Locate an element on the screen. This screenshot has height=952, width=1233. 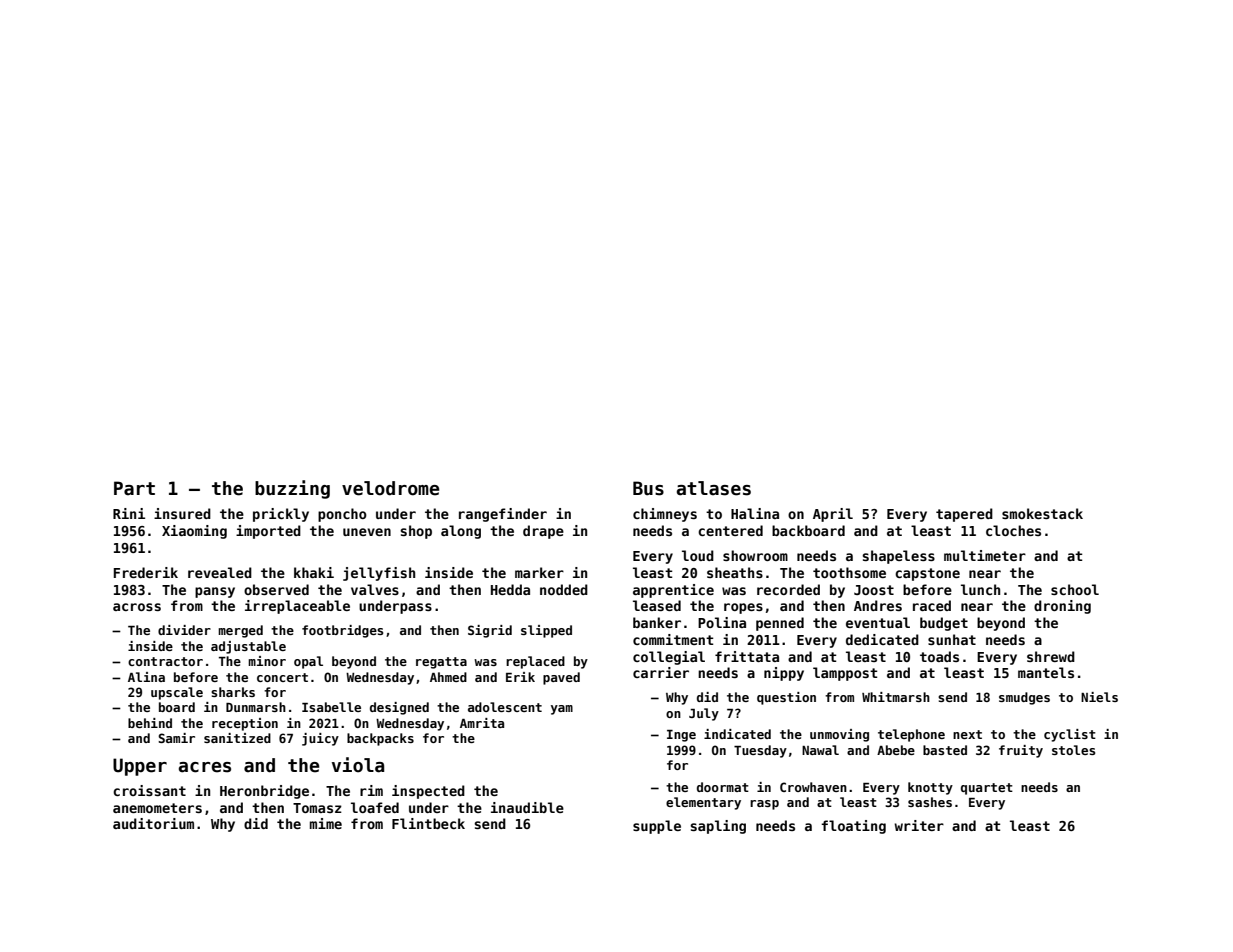
Bus is located at coordinates (648, 488).
